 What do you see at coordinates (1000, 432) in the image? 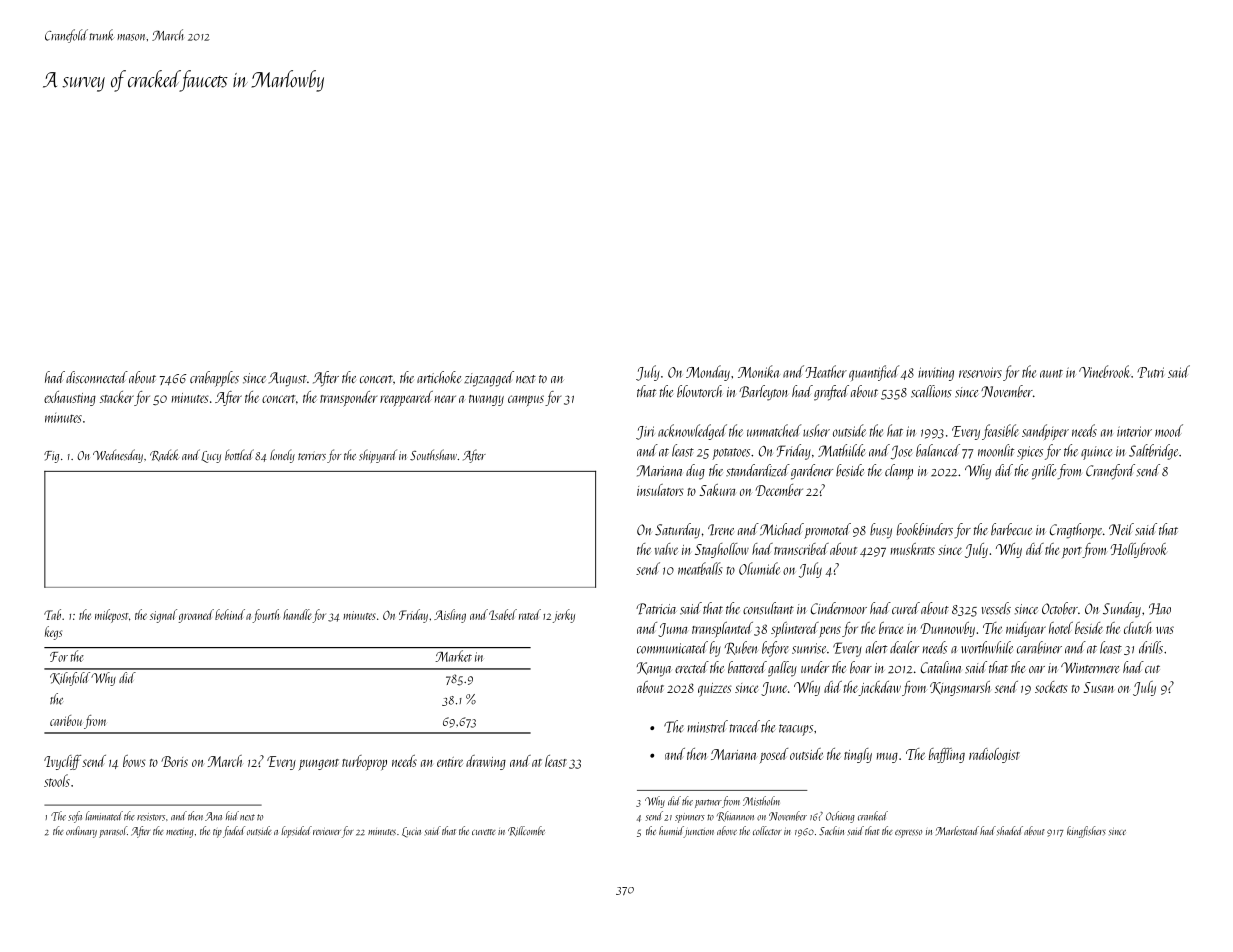
I see `feasible` at bounding box center [1000, 432].
